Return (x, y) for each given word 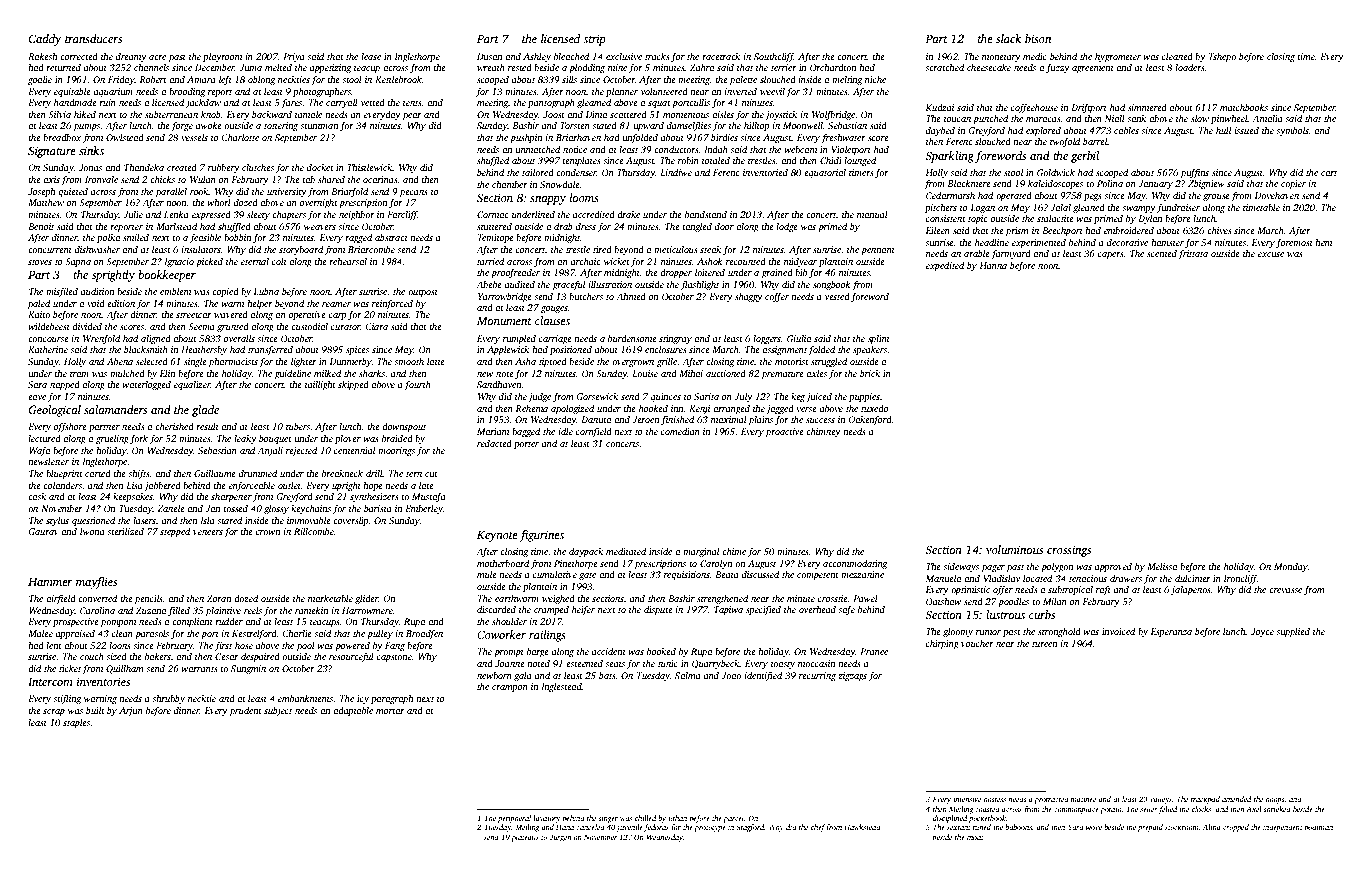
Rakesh (42, 56)
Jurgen (560, 838)
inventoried (765, 172)
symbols (1292, 131)
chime (734, 551)
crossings (1069, 551)
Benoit (41, 226)
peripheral (514, 819)
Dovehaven (1277, 195)
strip (594, 40)
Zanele (171, 508)
